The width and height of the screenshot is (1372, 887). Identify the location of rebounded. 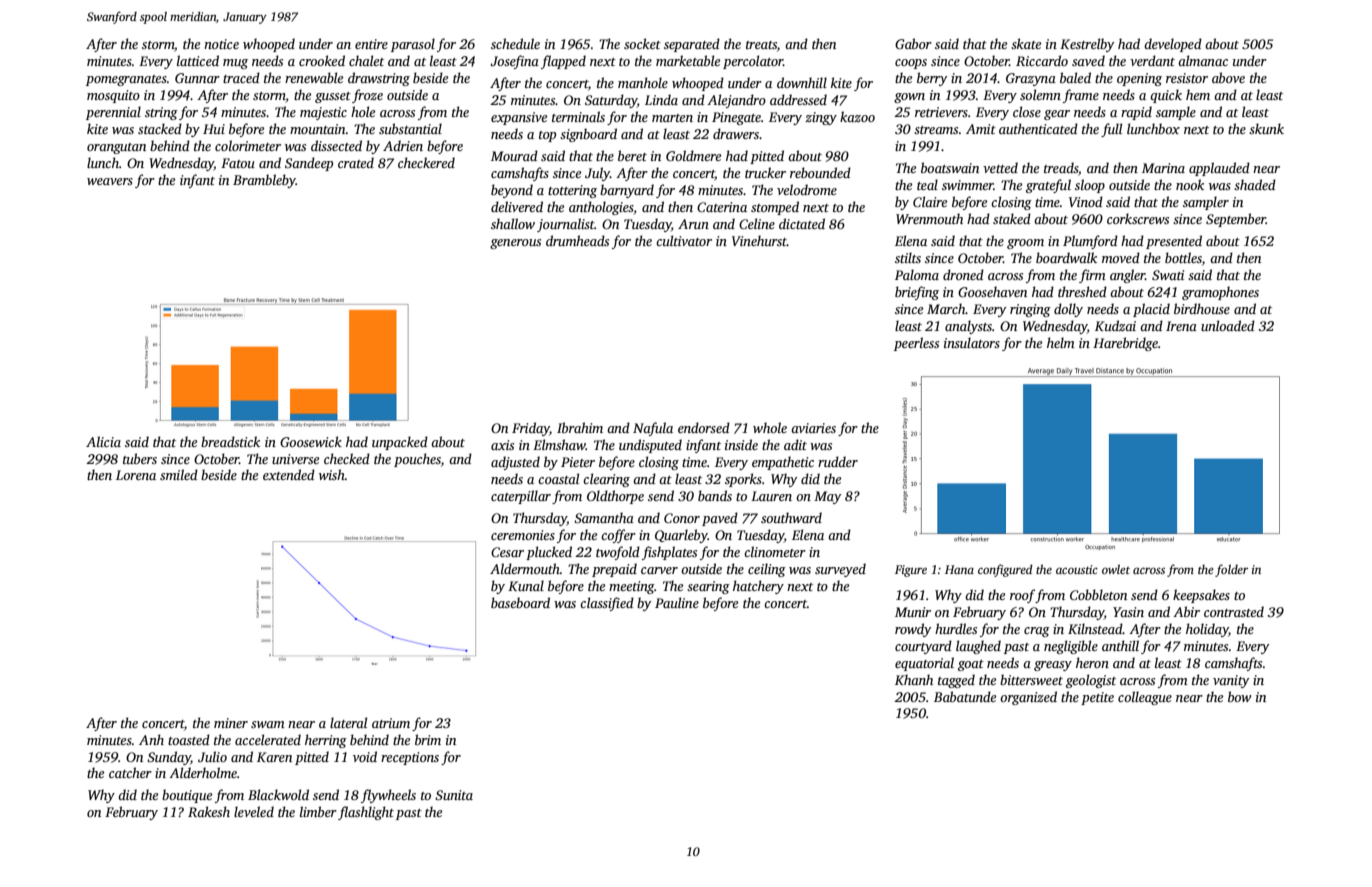
(820, 172).
